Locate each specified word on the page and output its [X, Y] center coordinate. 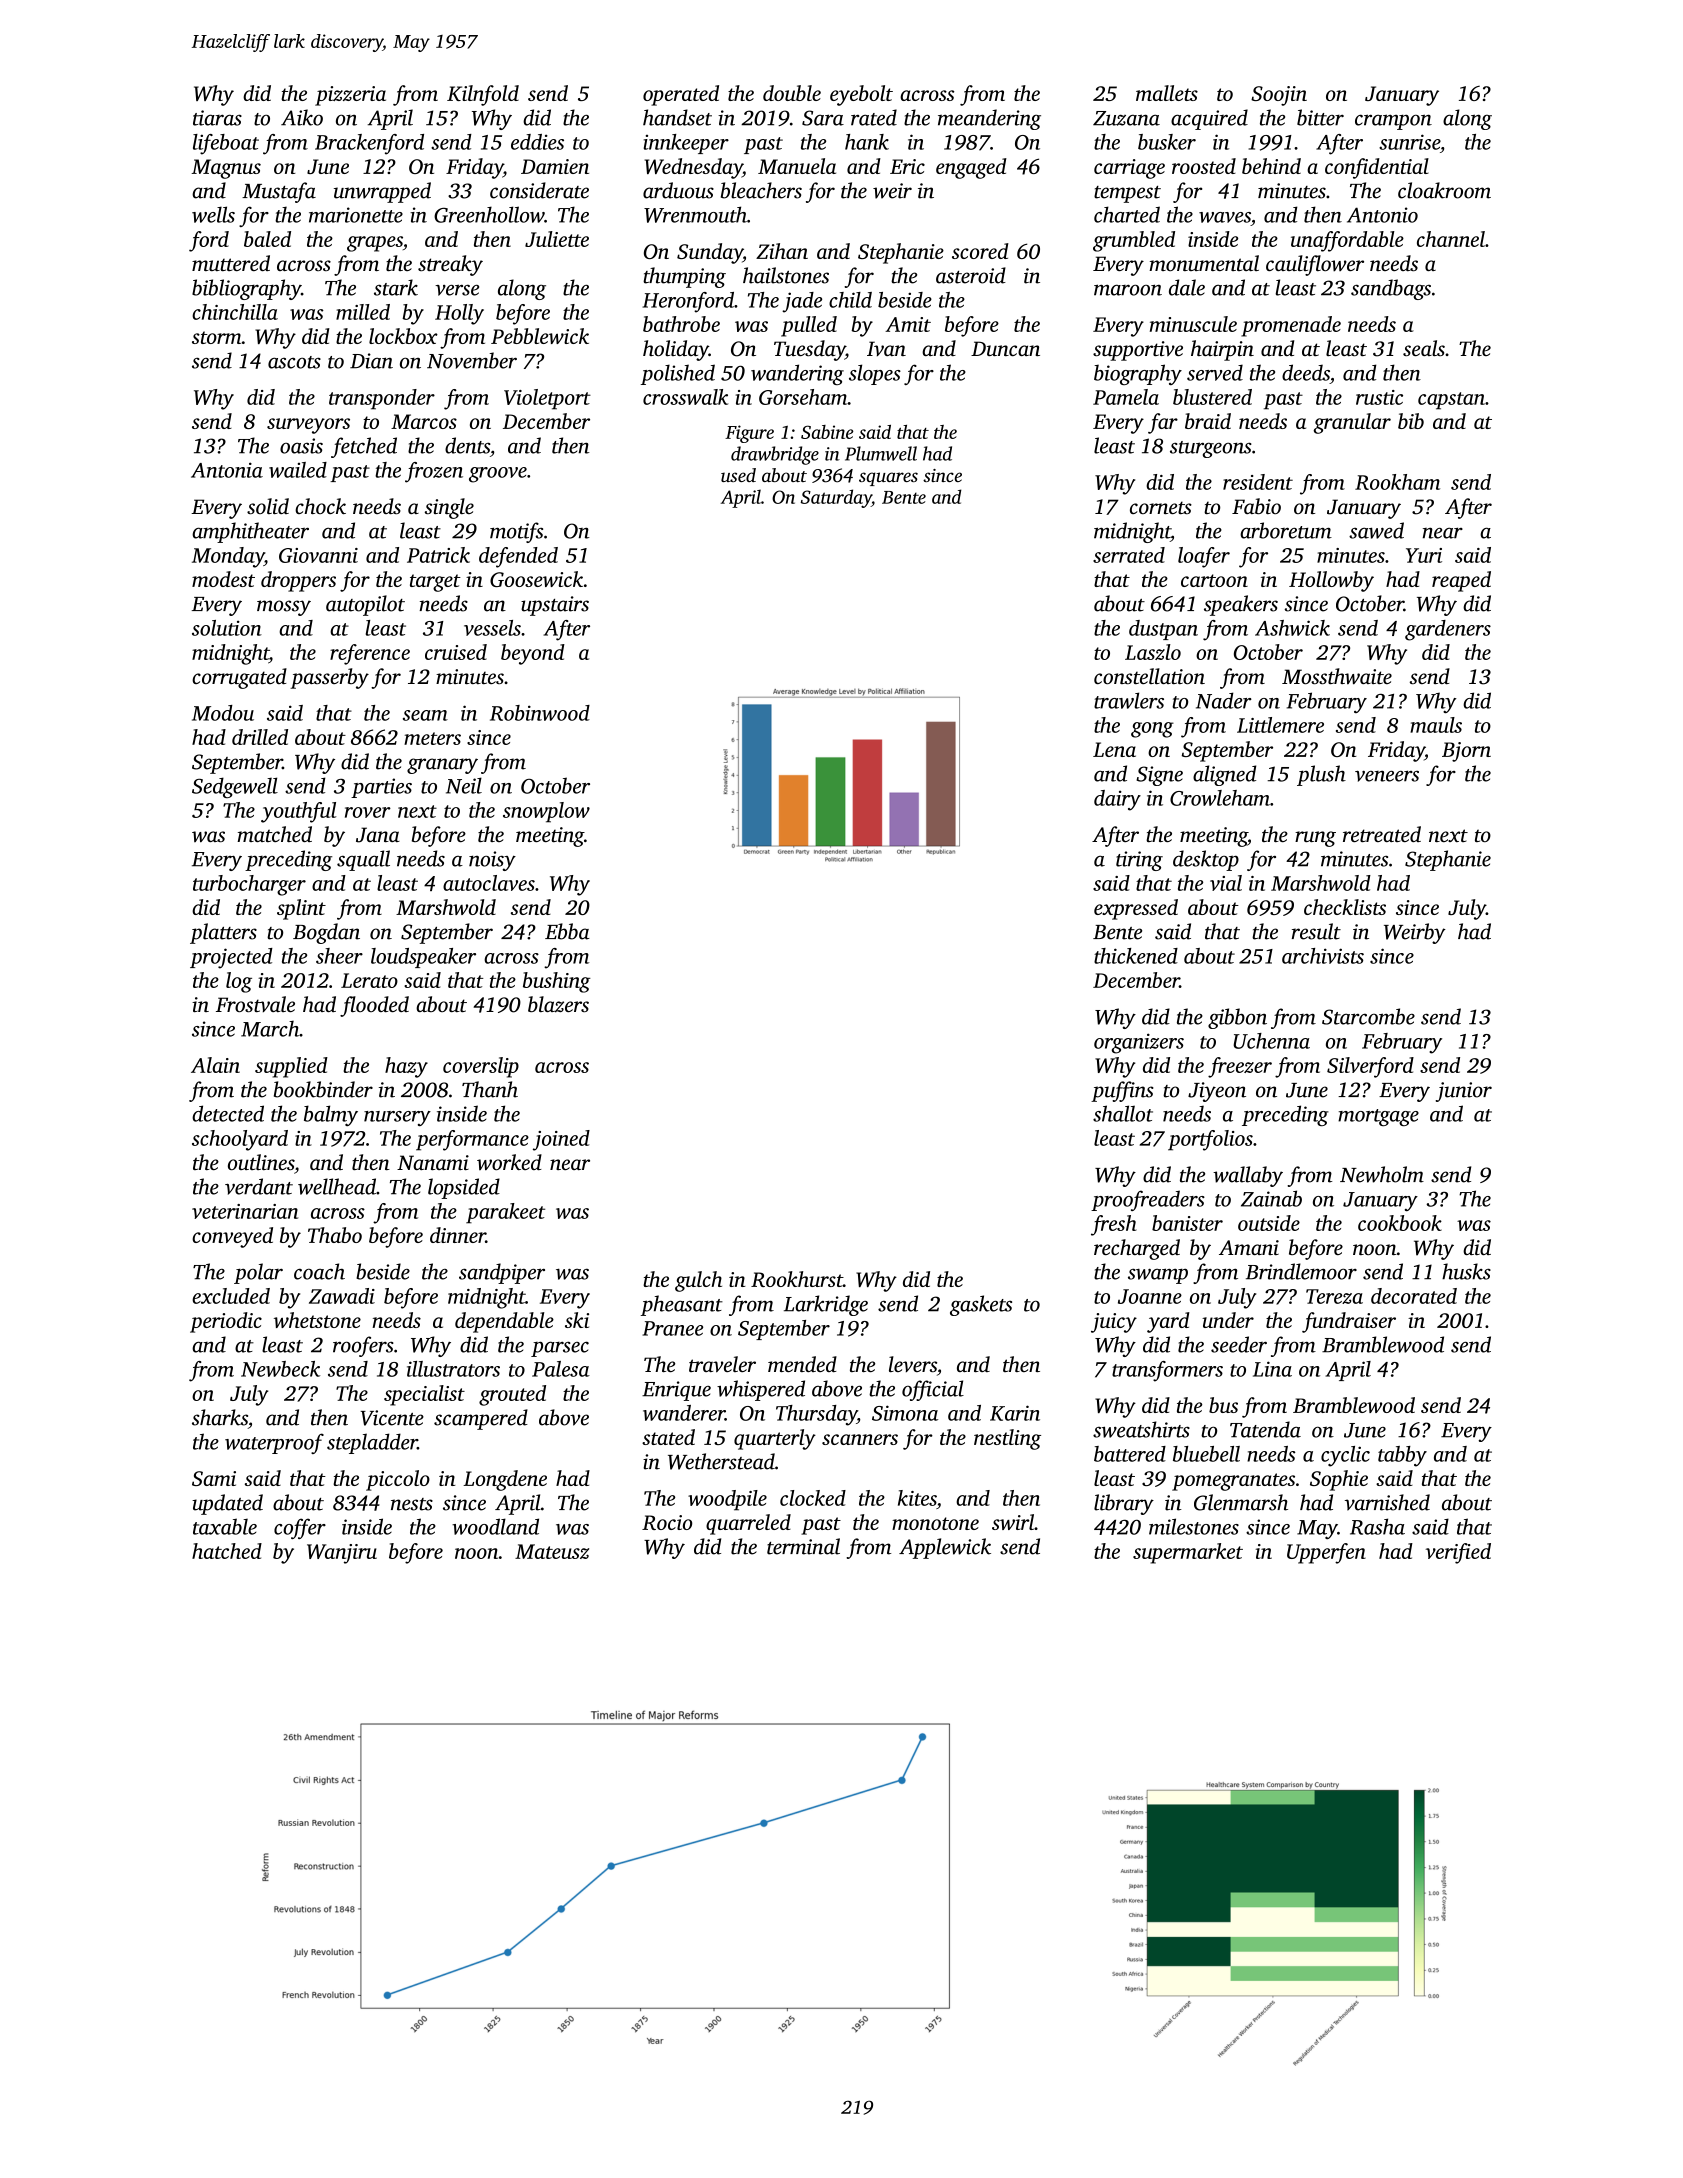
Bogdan [326, 933]
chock [320, 506]
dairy [1117, 800]
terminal [803, 1546]
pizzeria [350, 96]
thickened [1136, 956]
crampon [1393, 122]
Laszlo [1153, 652]
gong [1152, 730]
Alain [215, 1065]
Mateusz [552, 1551]
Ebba [567, 931]
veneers [1387, 776]
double [792, 93]
